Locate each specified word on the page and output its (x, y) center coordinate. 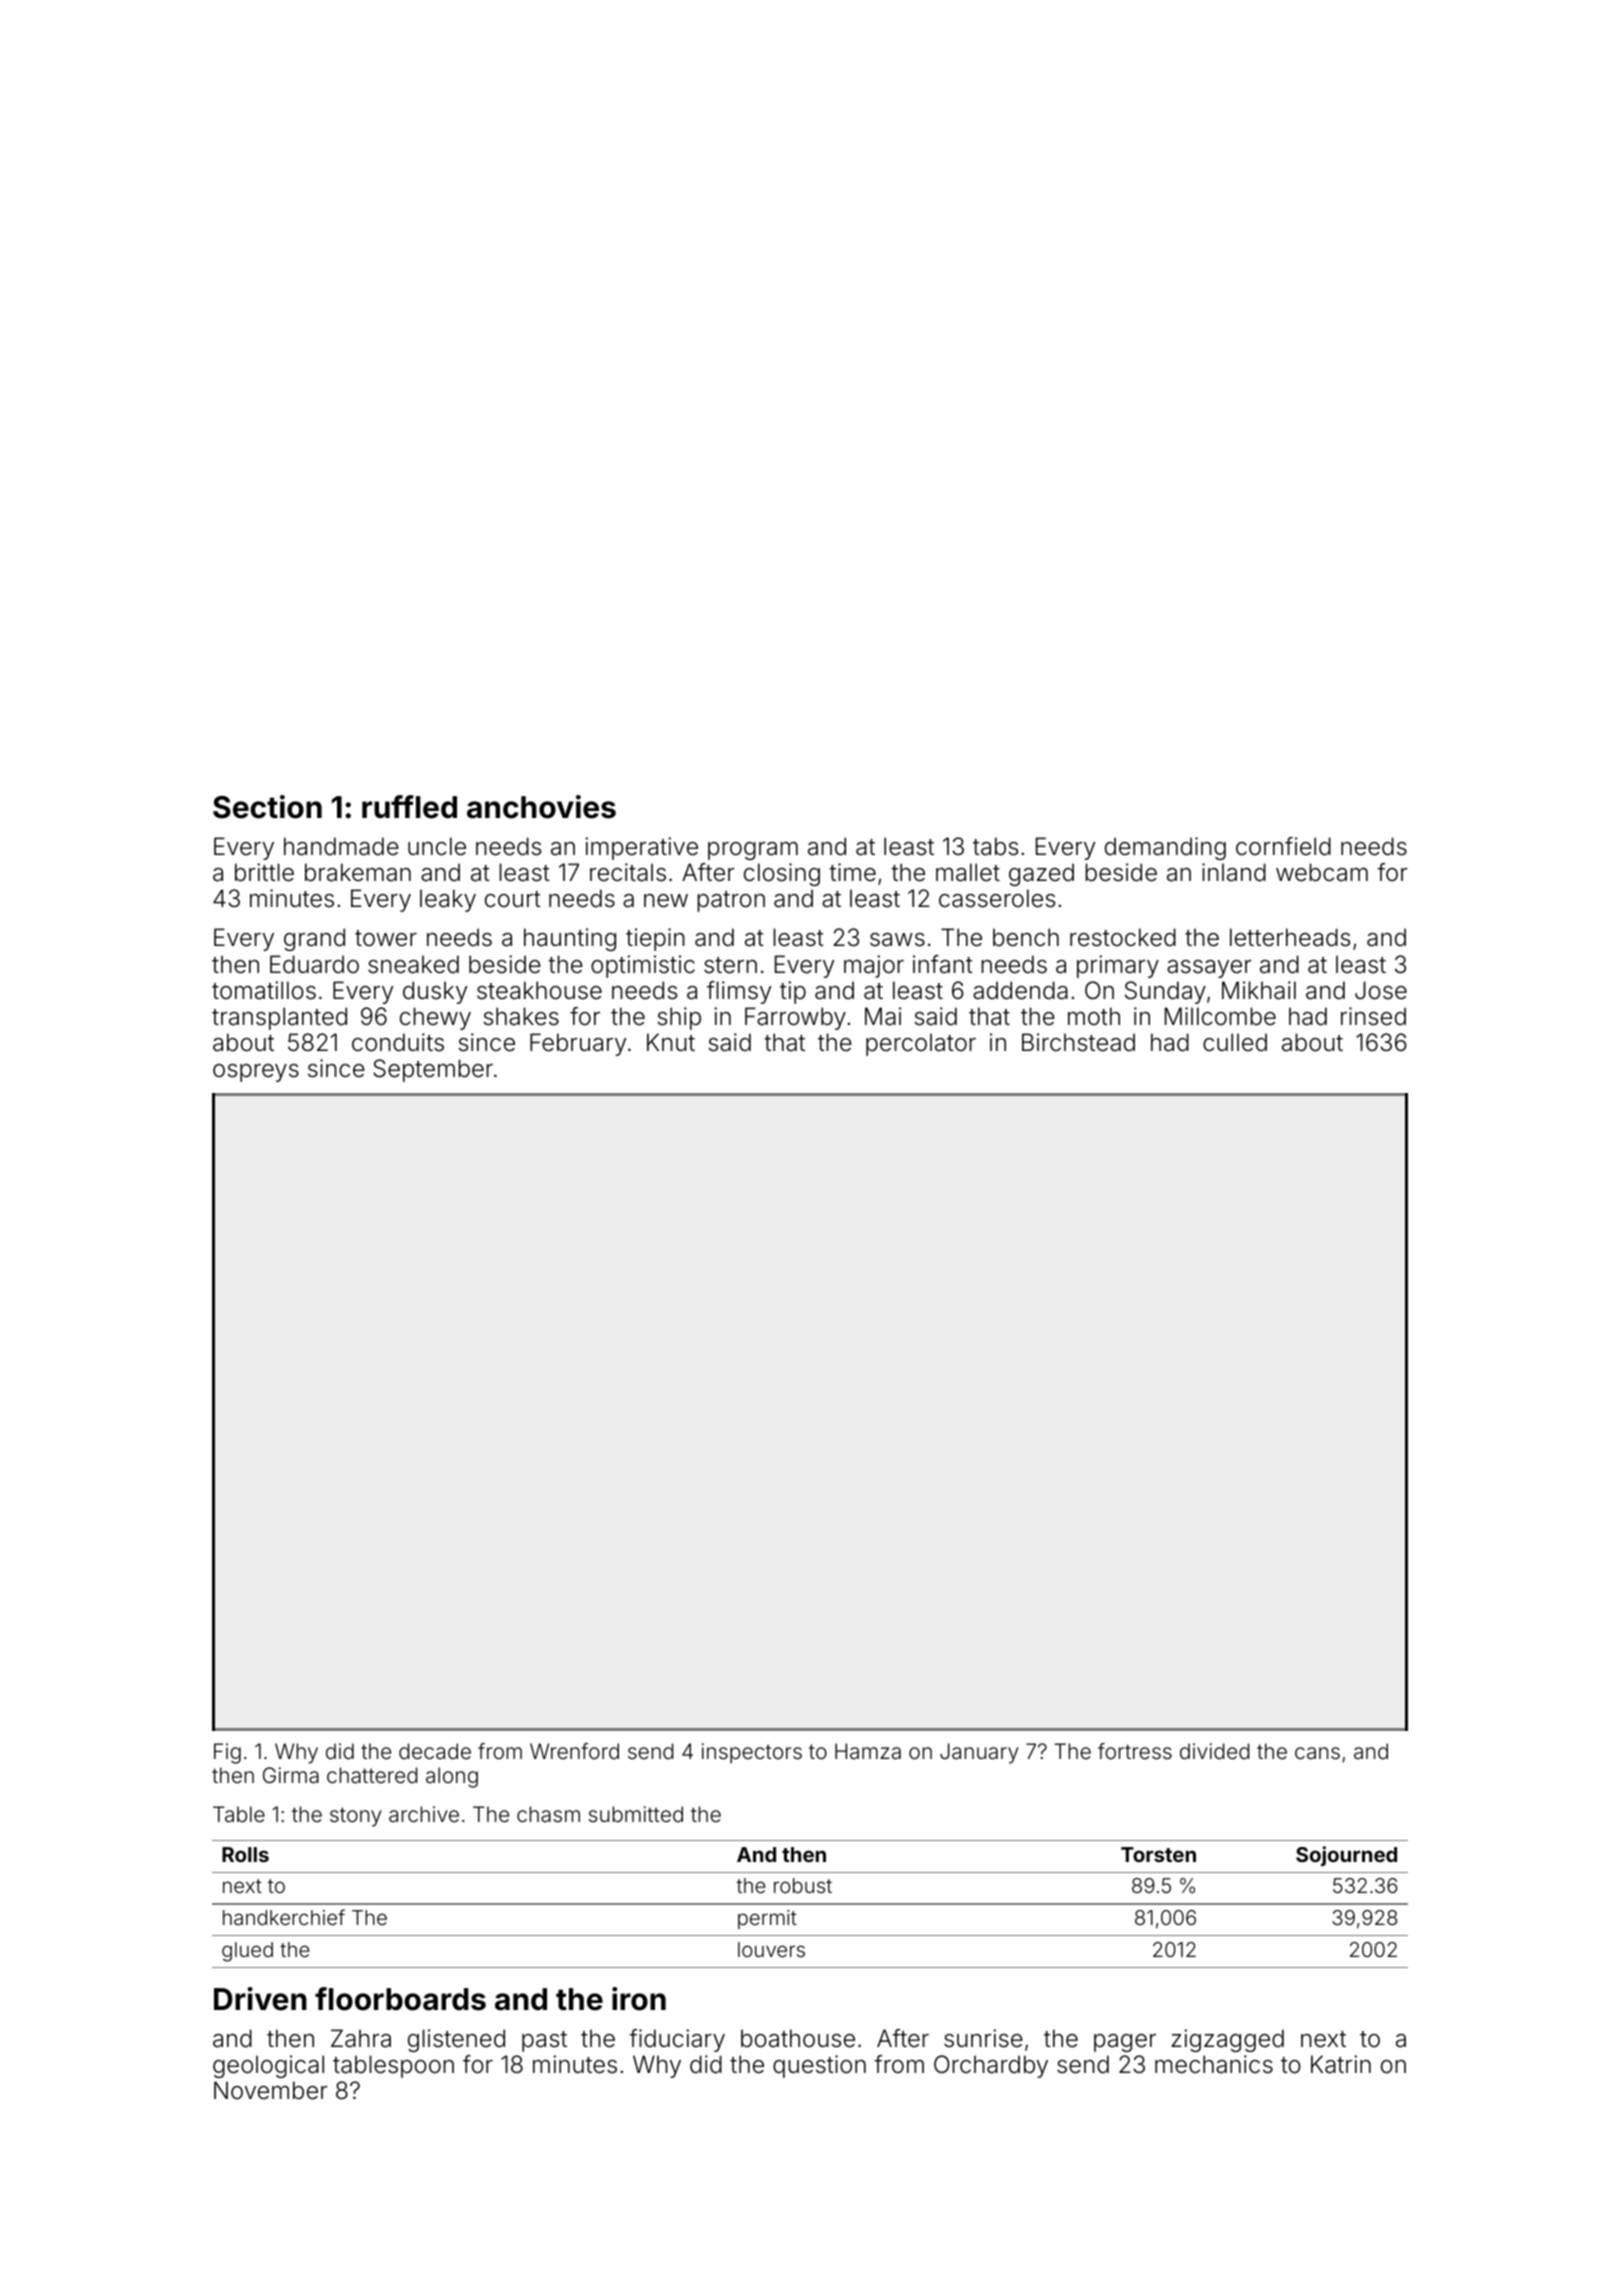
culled (1235, 1042)
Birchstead (1078, 1042)
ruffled (409, 807)
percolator (921, 1044)
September (433, 1070)
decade (435, 1751)
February (578, 1044)
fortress (1135, 1751)
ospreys (256, 1073)
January (979, 1753)
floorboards (400, 1999)
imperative (641, 848)
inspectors (752, 1753)
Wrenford (574, 1751)
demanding (1165, 848)
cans (1317, 1753)
